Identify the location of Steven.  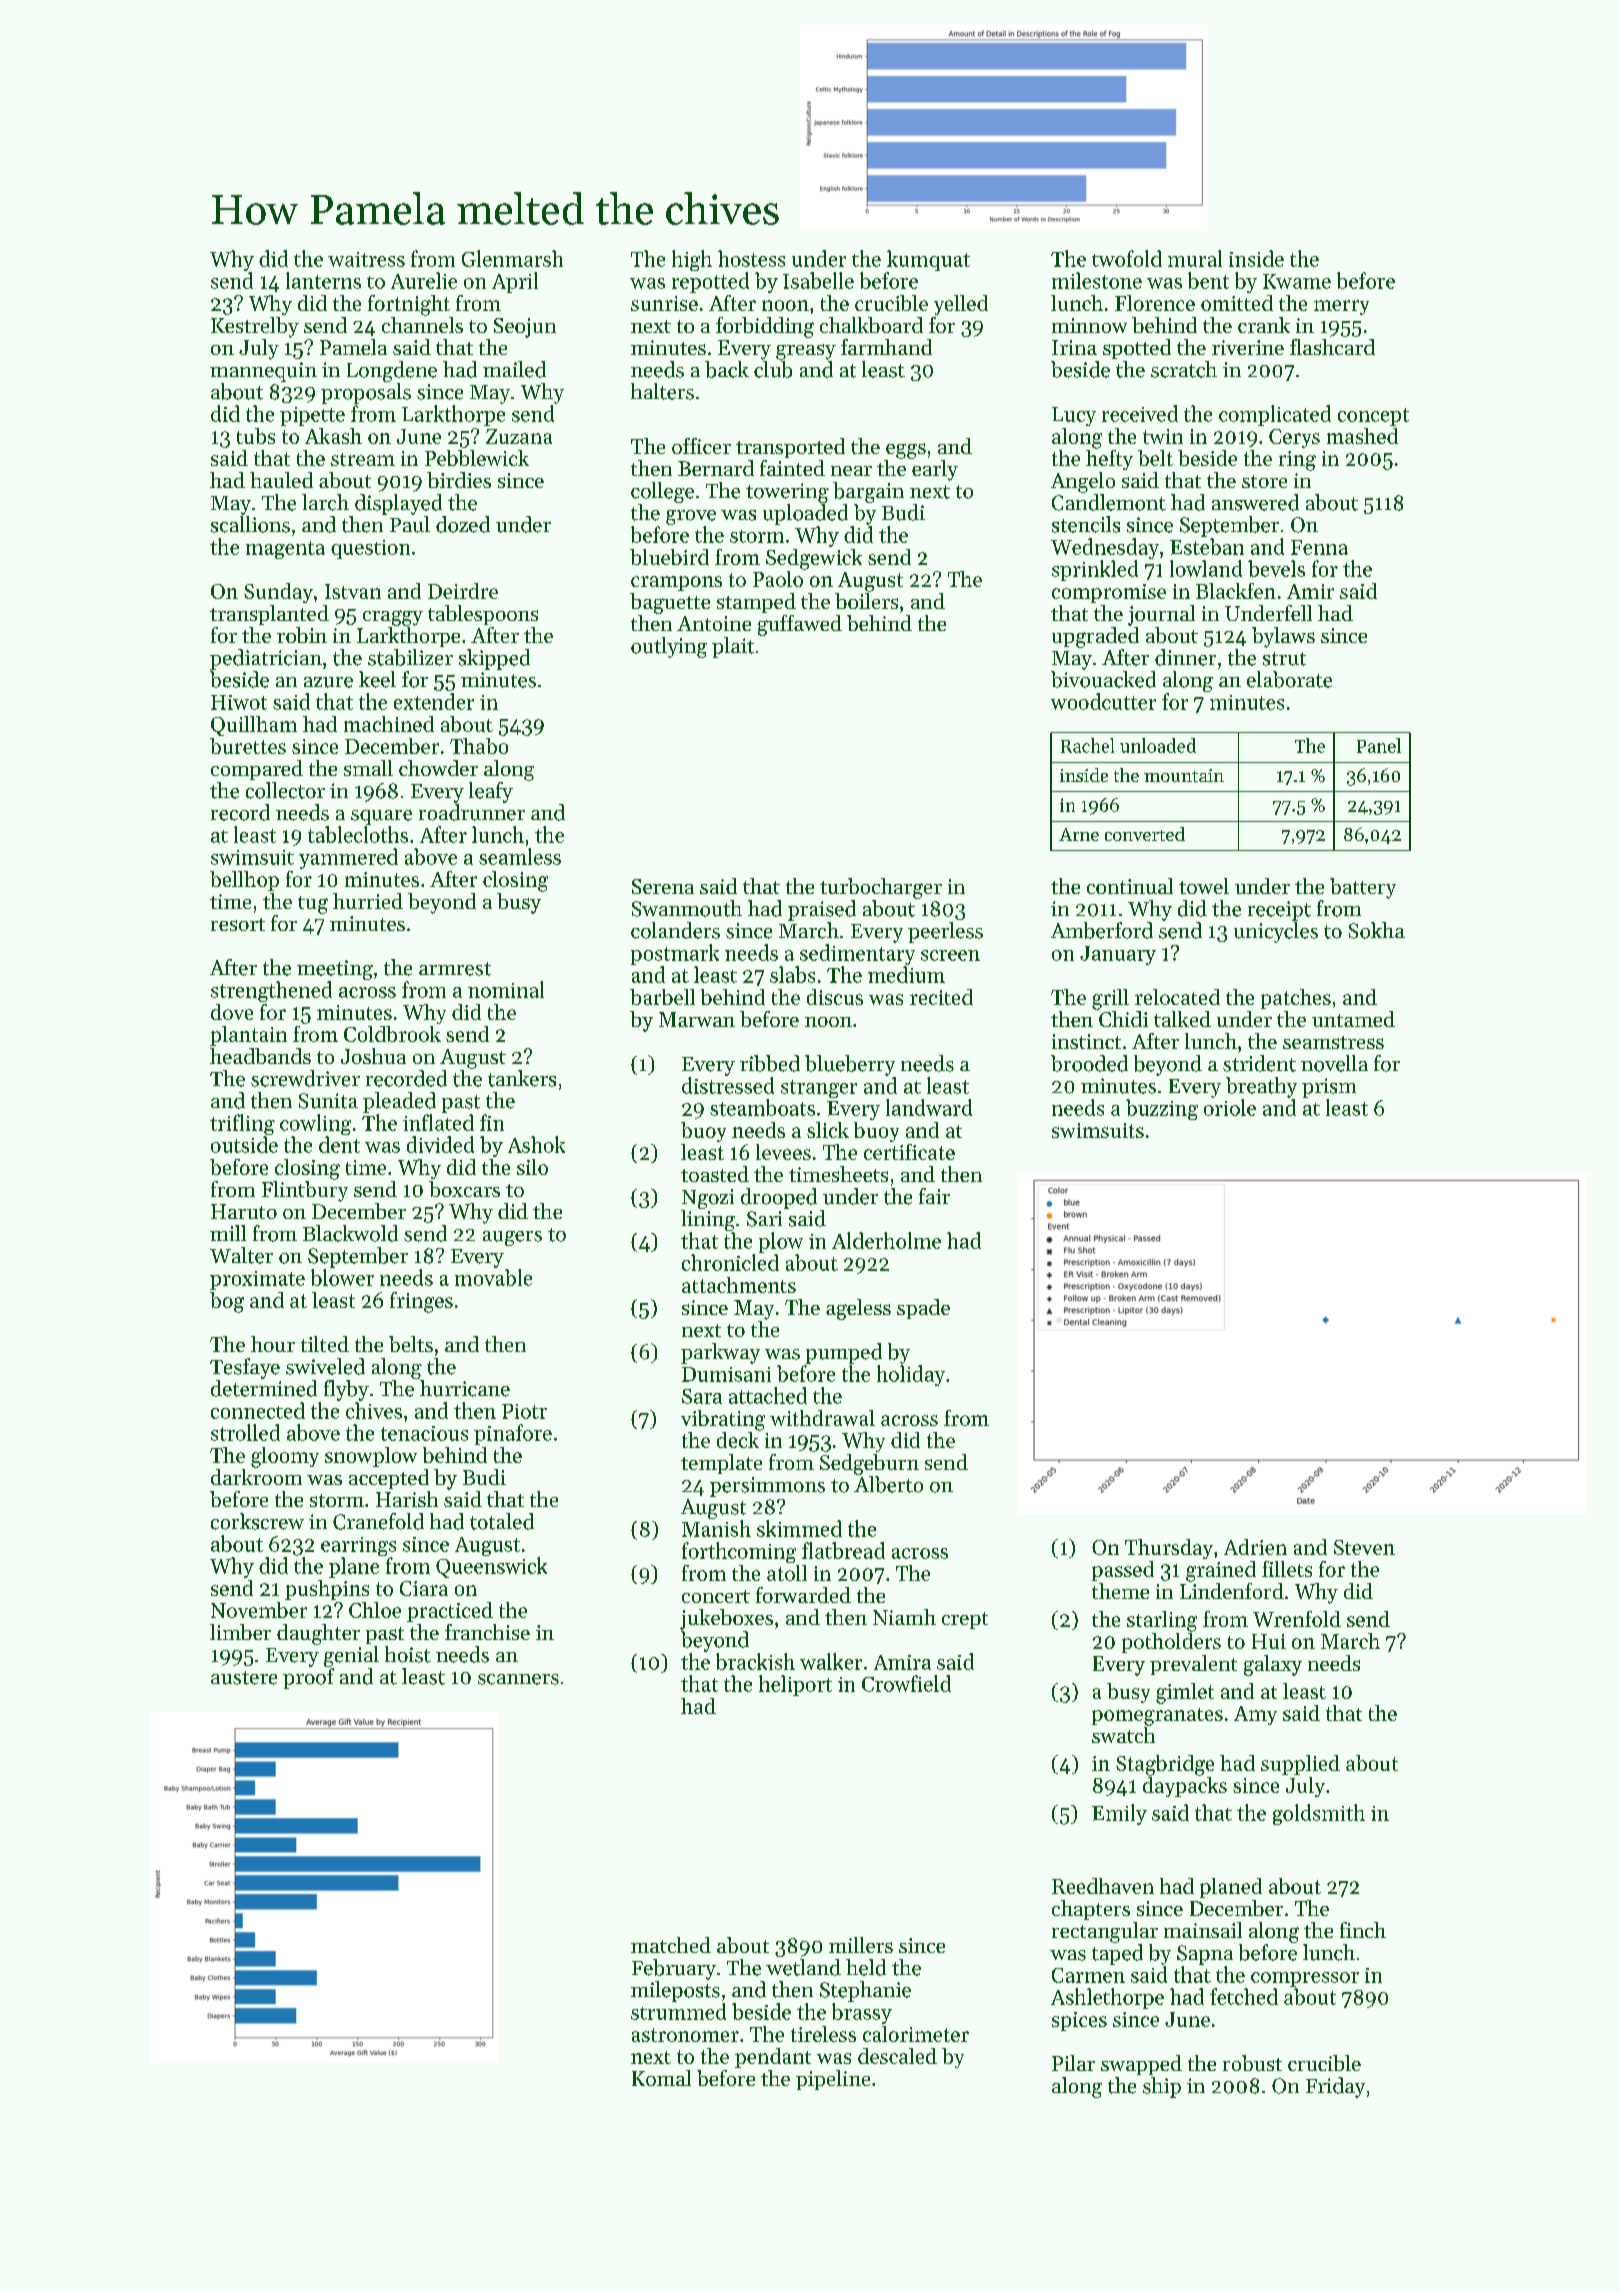
(1364, 1547).
